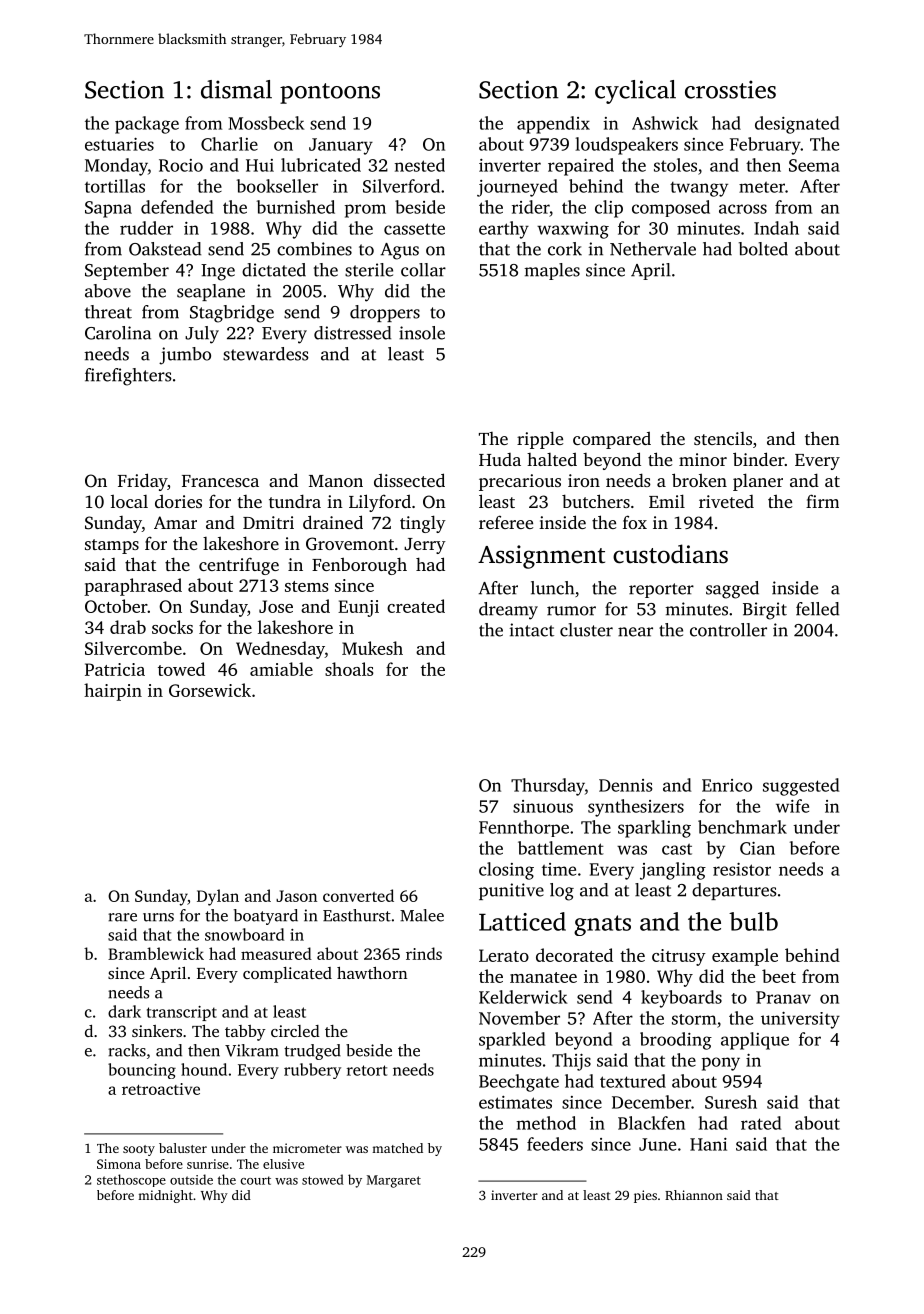  Describe the element at coordinates (699, 480) in the document. I see `broken` at that location.
